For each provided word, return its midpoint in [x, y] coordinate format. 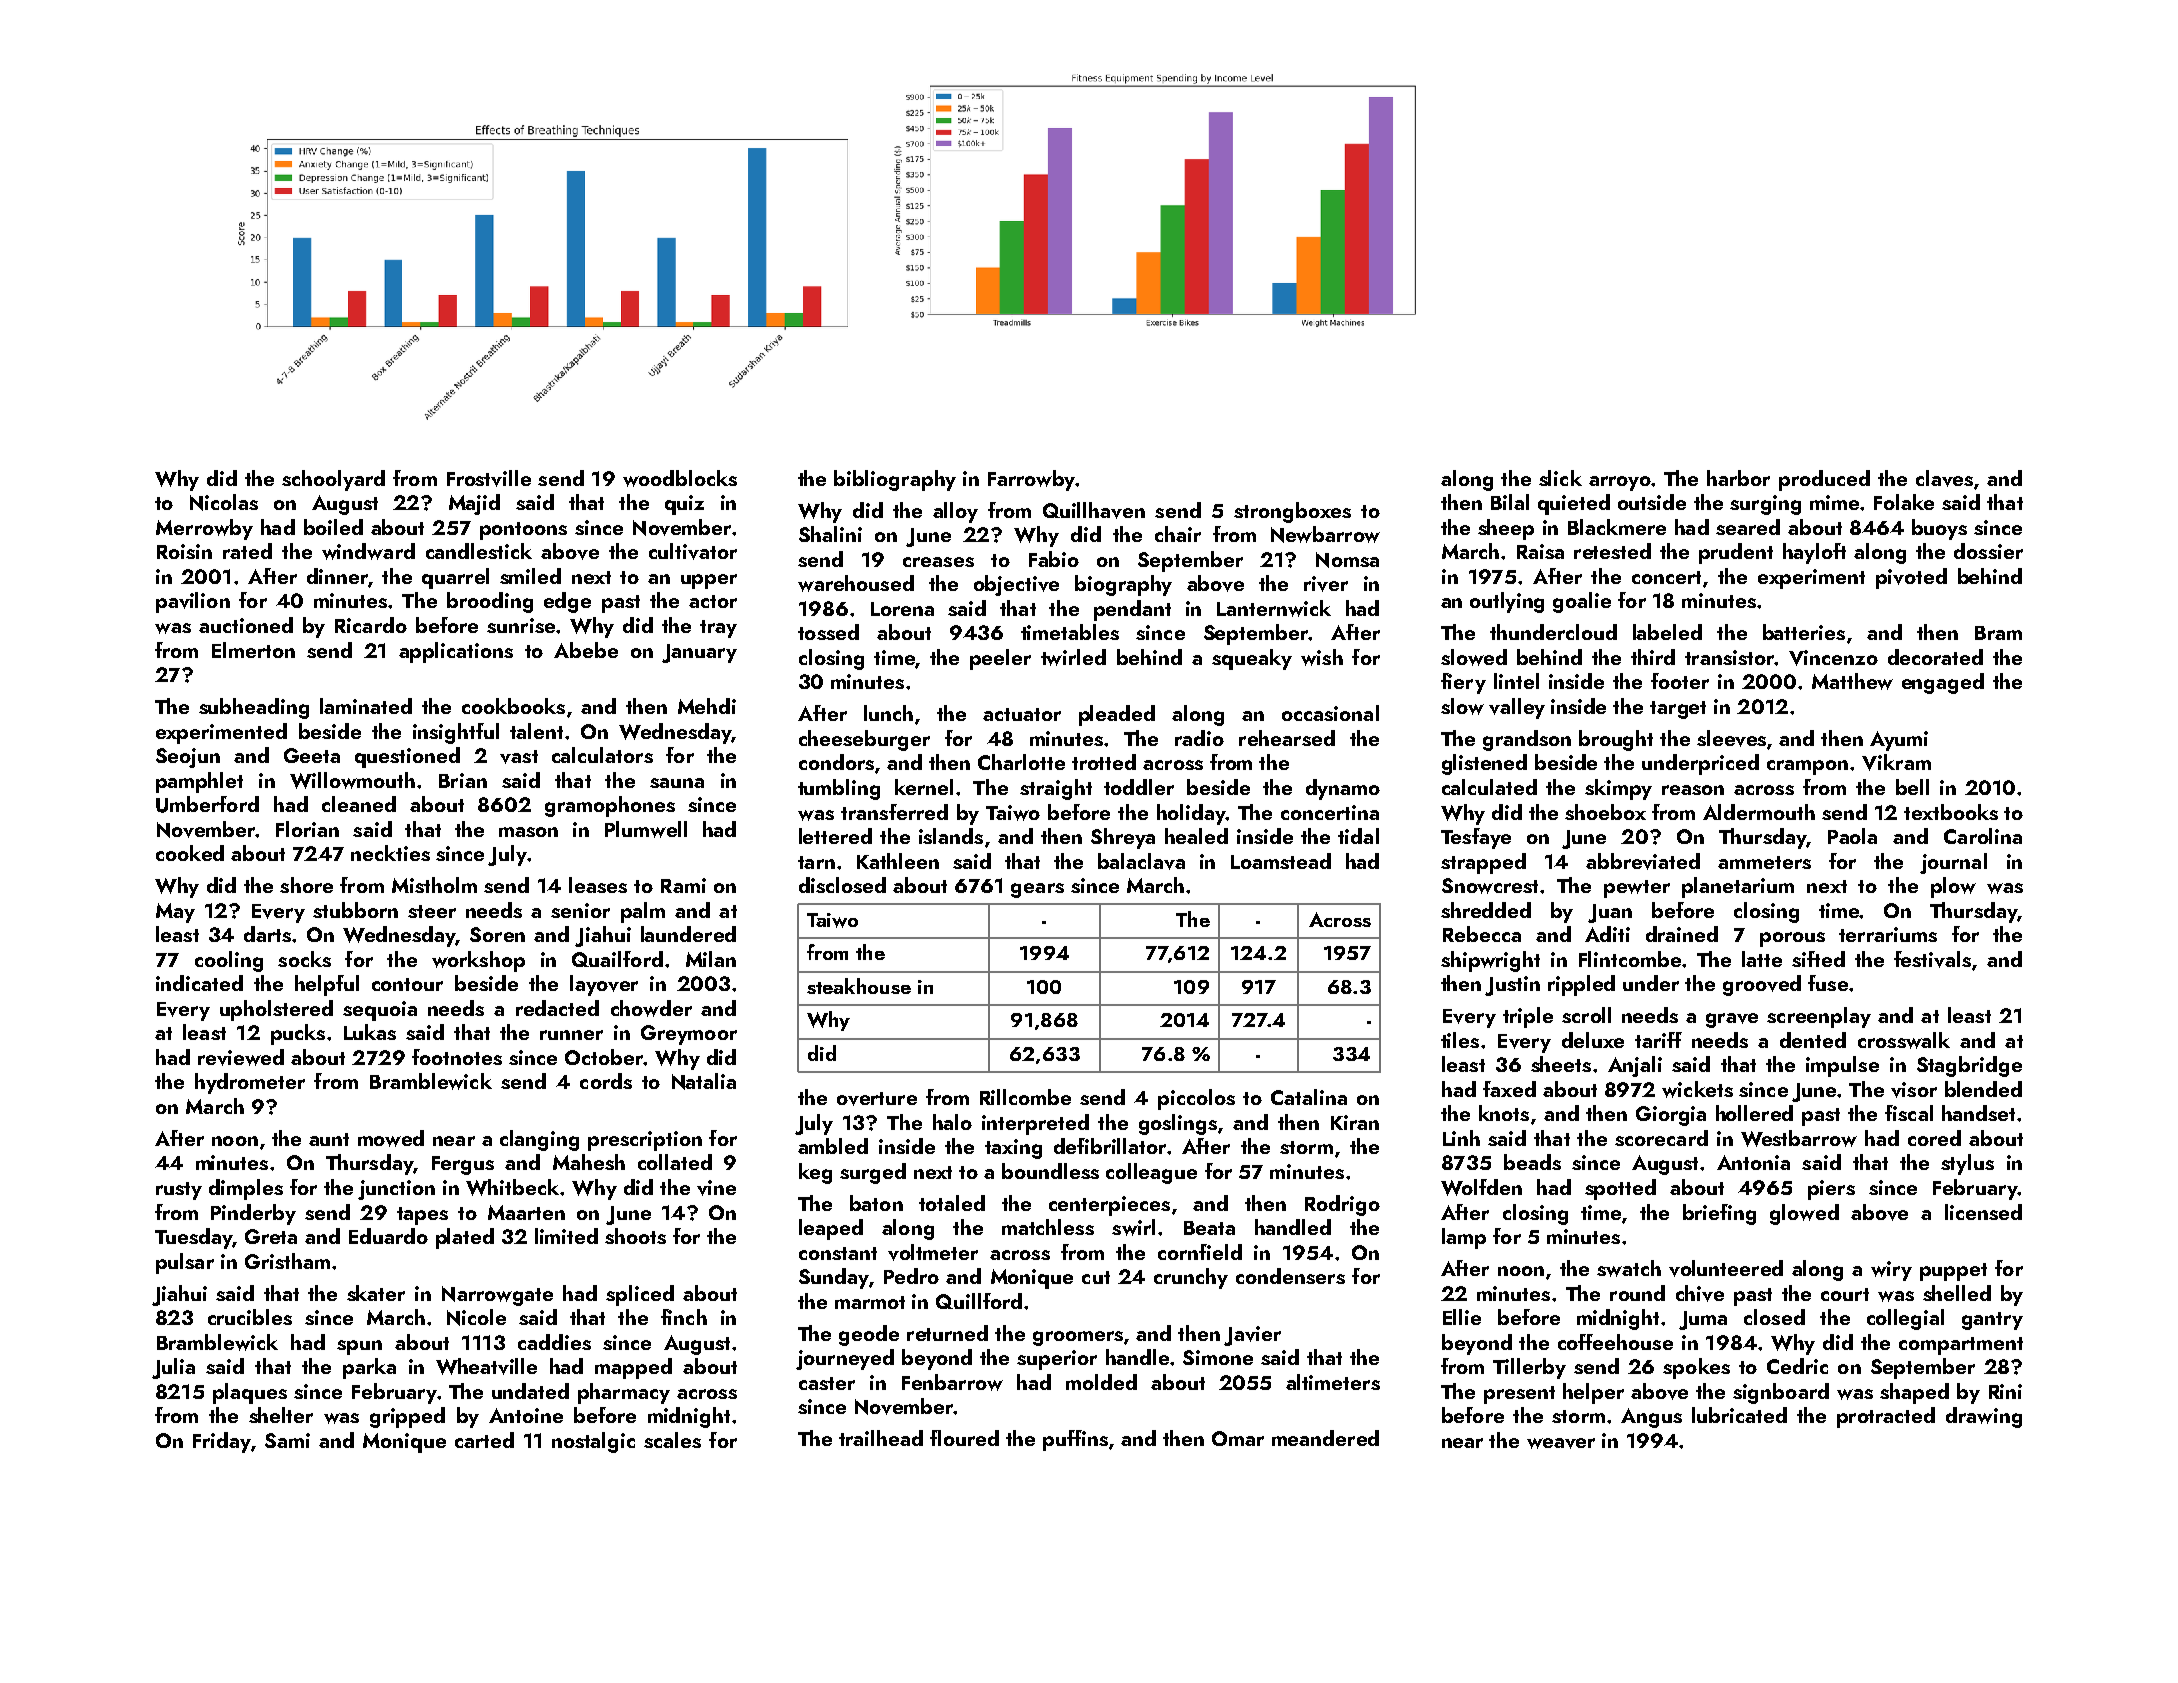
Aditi [1607, 934]
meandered [1325, 1438]
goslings [1178, 1124]
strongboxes [1292, 512]
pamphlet [199, 782]
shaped [1914, 1393]
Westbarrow [1799, 1138]
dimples [246, 1189]
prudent [1736, 553]
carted [484, 1440]
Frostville [489, 478]
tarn [816, 862]
